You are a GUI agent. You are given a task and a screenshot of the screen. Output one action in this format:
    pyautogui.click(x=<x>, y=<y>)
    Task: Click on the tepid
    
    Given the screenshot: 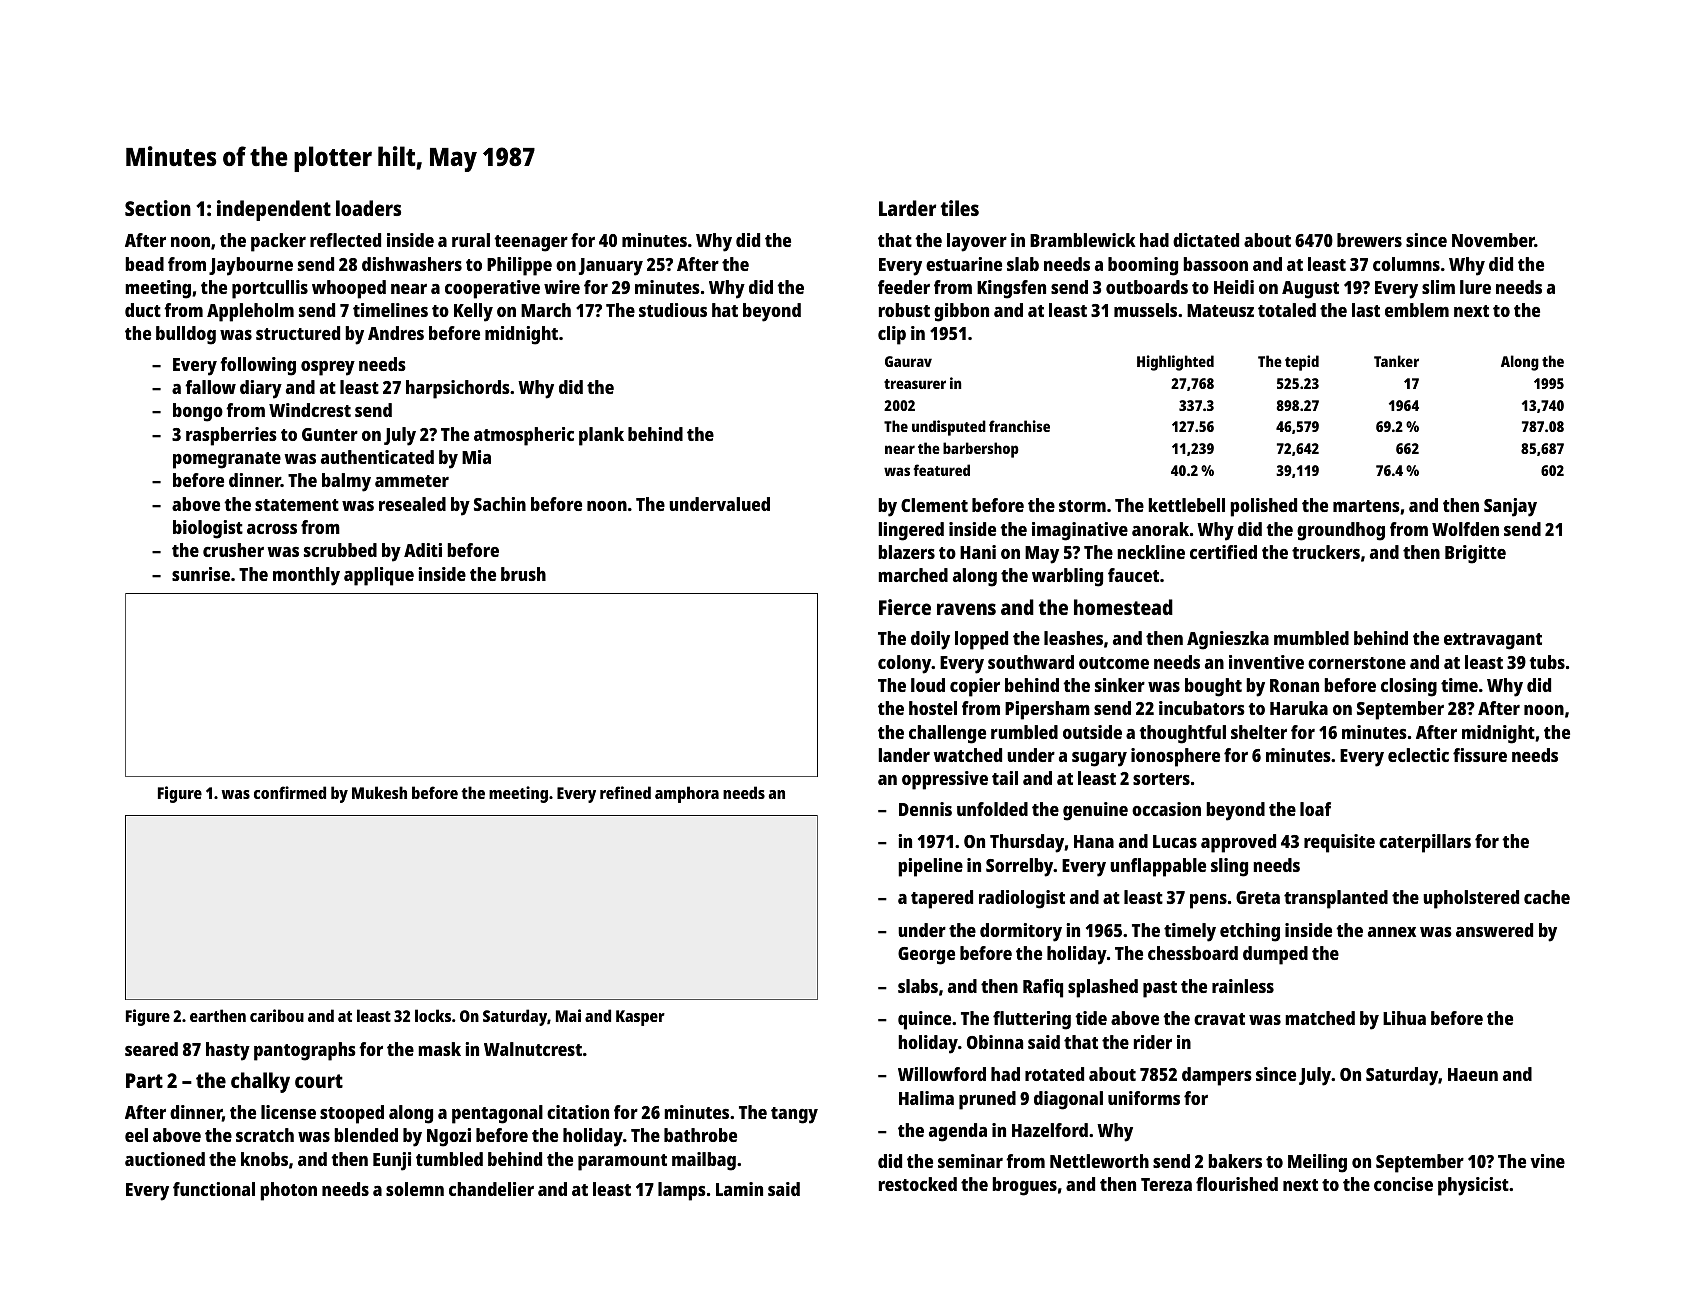 What is the action you would take?
    pyautogui.click(x=1302, y=363)
